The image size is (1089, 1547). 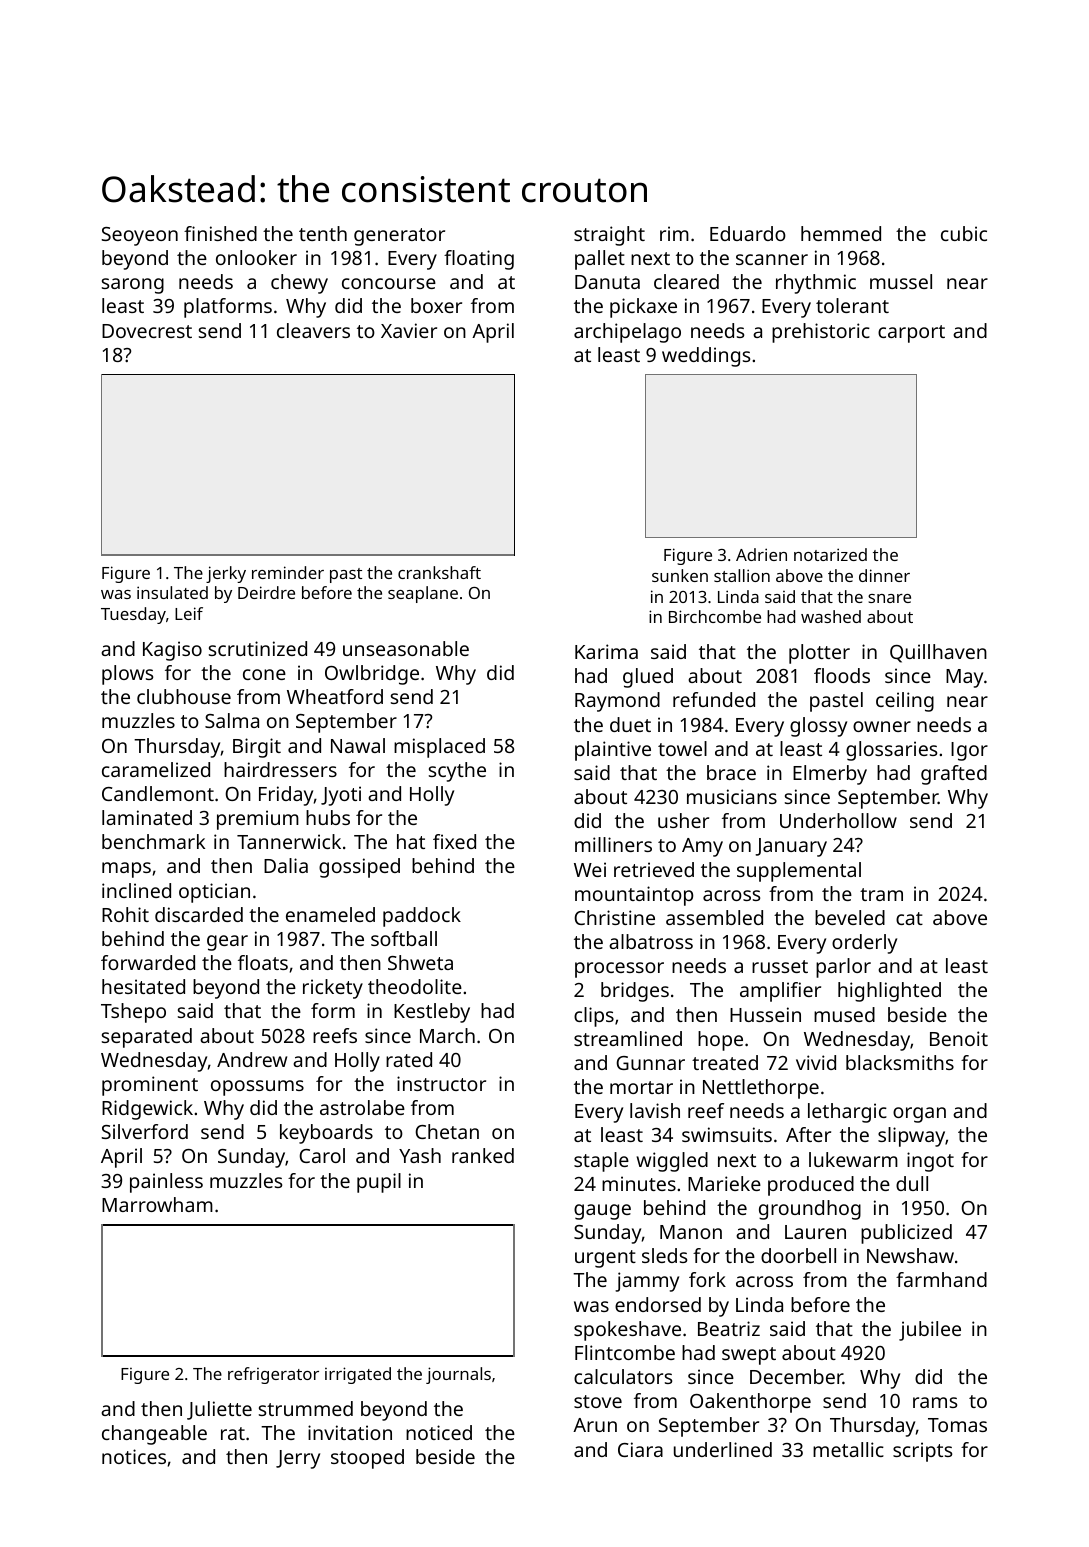 I want to click on misplaced, so click(x=439, y=748).
